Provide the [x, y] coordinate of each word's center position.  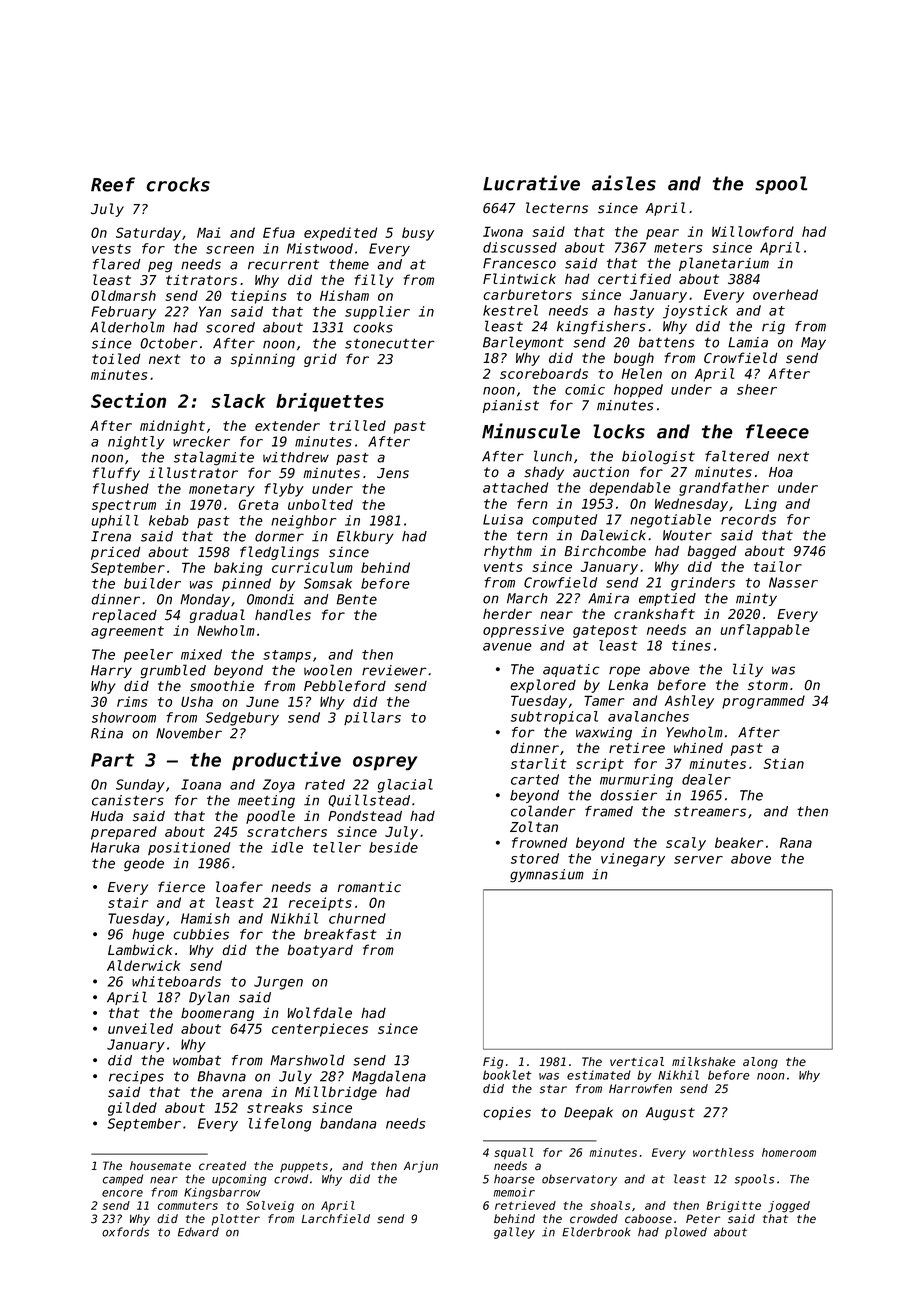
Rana [796, 842]
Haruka [115, 847]
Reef [113, 184]
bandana [348, 1123]
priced [115, 553]
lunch [553, 456]
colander [543, 811]
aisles [624, 183]
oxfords [125, 1232]
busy [418, 234]
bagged [711, 552]
